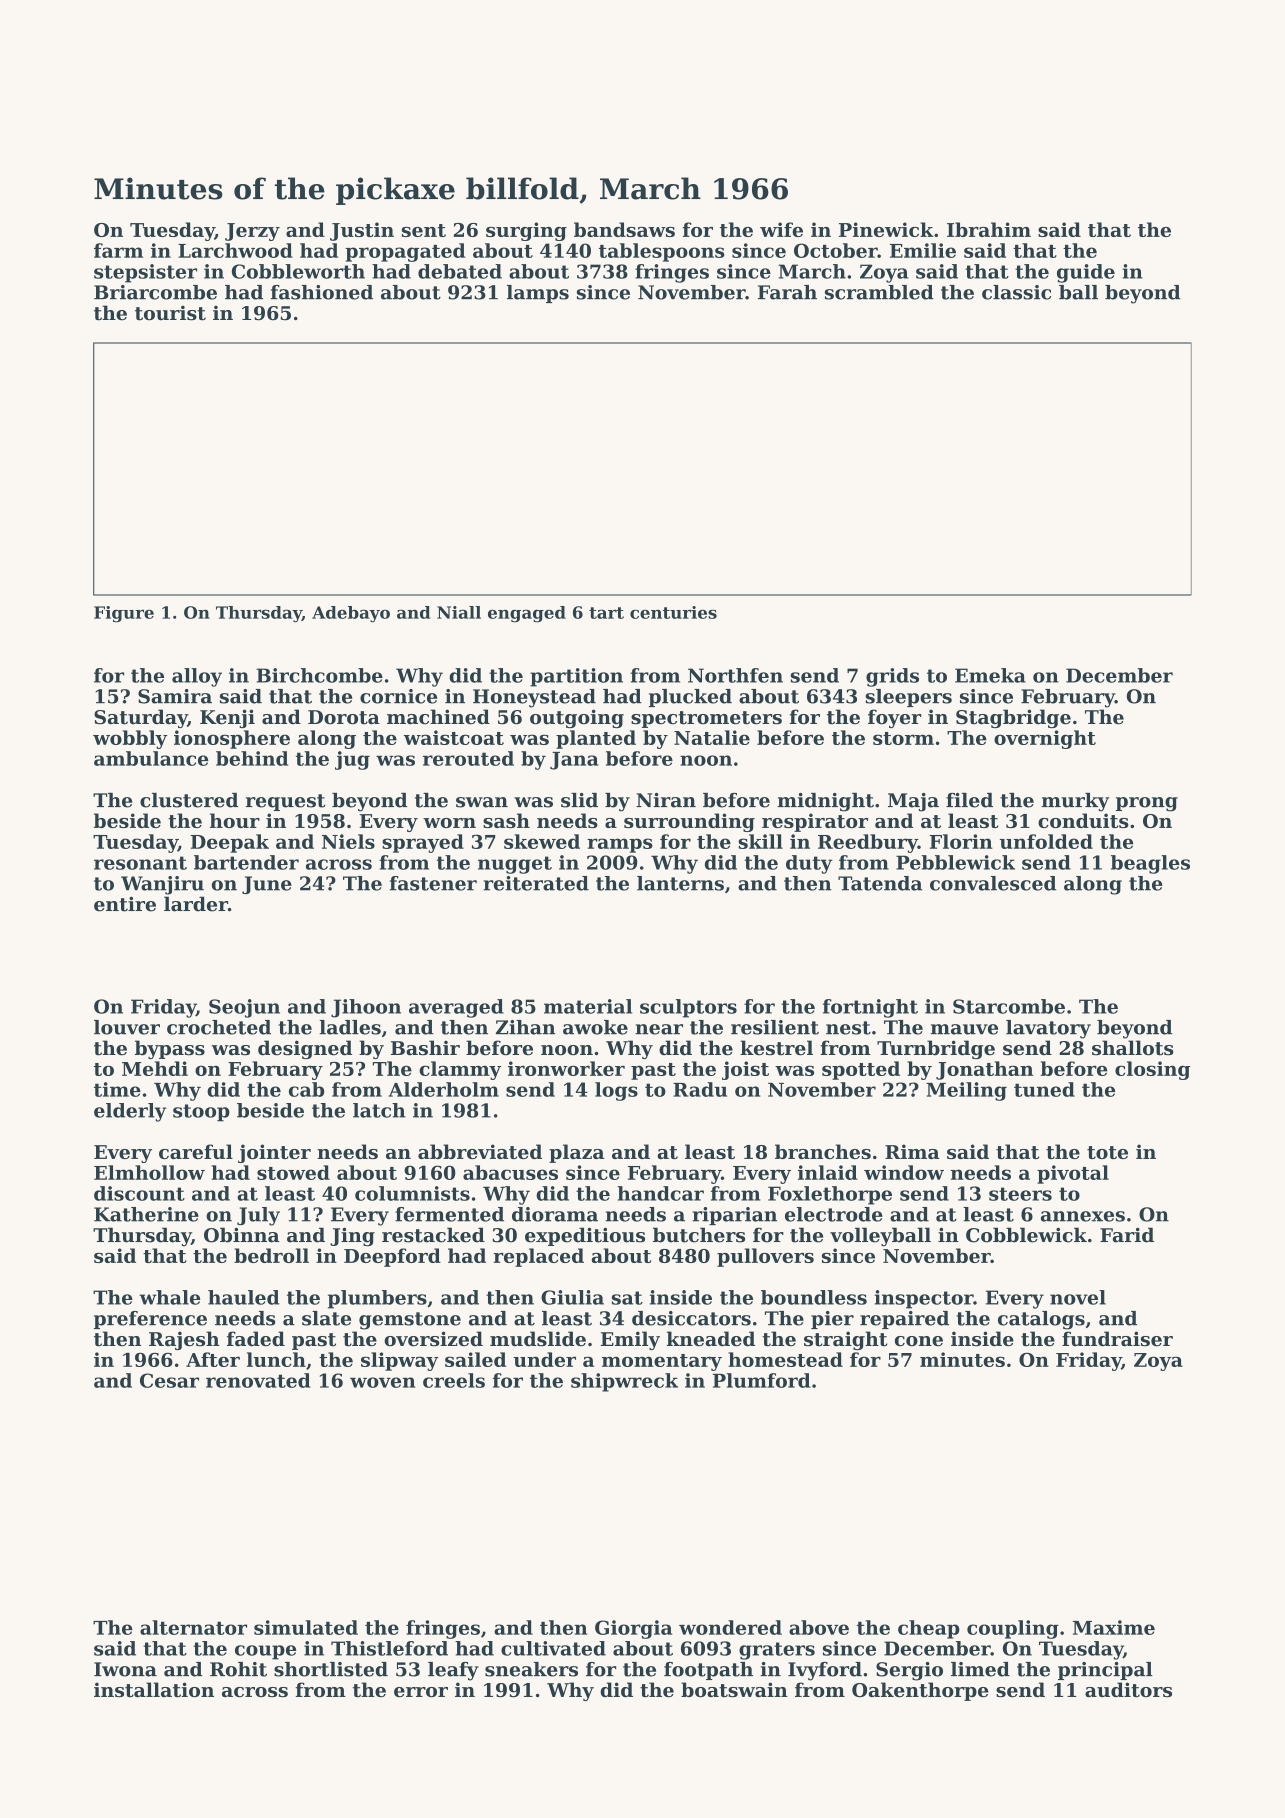 This screenshot has height=1818, width=1285. What do you see at coordinates (765, 1257) in the screenshot?
I see `pullovers` at bounding box center [765, 1257].
